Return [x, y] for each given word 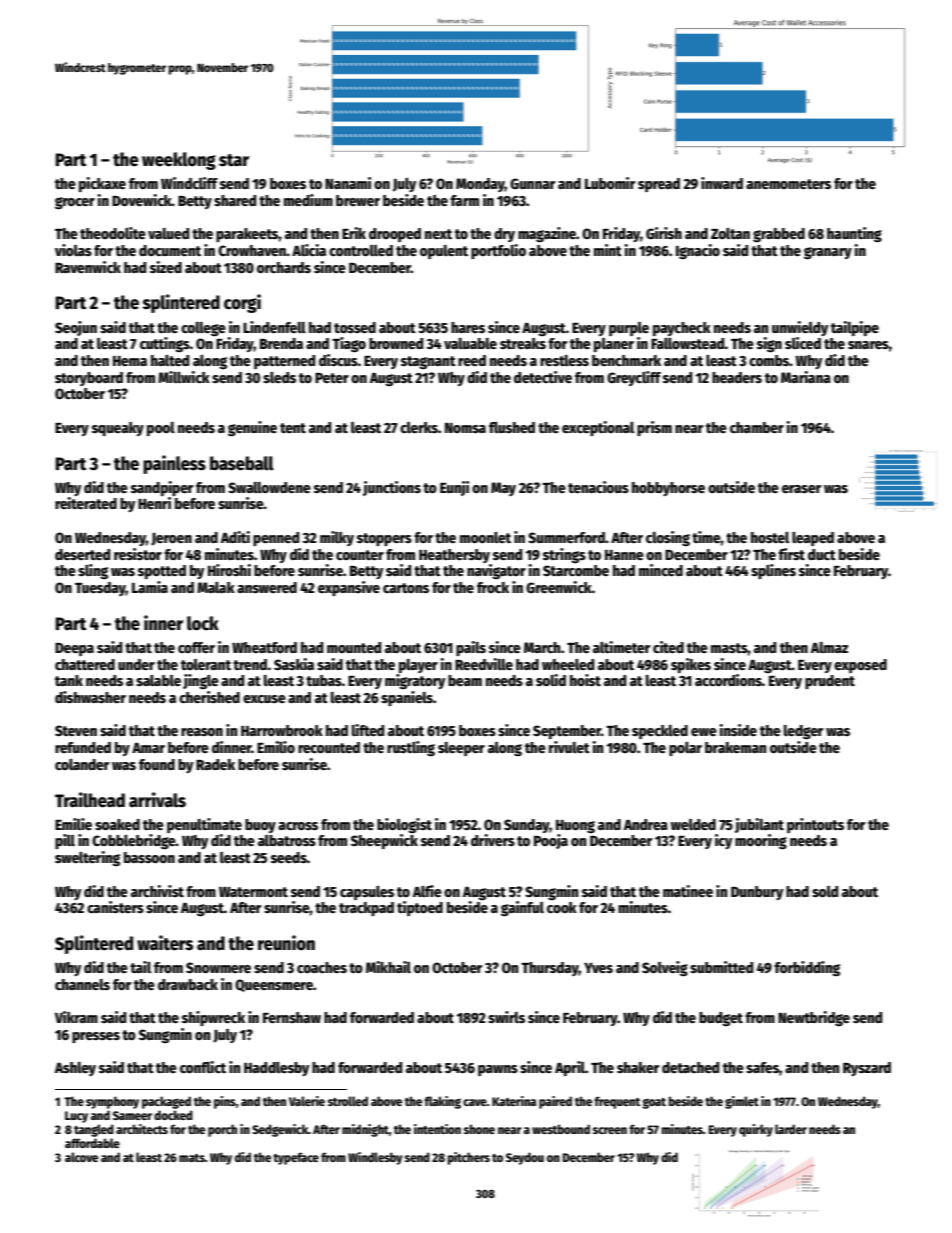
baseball [242, 463]
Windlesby [375, 1158]
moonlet [485, 537]
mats [192, 1158]
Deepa [74, 649]
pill [65, 841]
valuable [470, 343]
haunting [854, 235]
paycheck [682, 329]
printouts [815, 825]
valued [168, 233]
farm [464, 200]
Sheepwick [384, 841]
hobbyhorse [668, 489]
